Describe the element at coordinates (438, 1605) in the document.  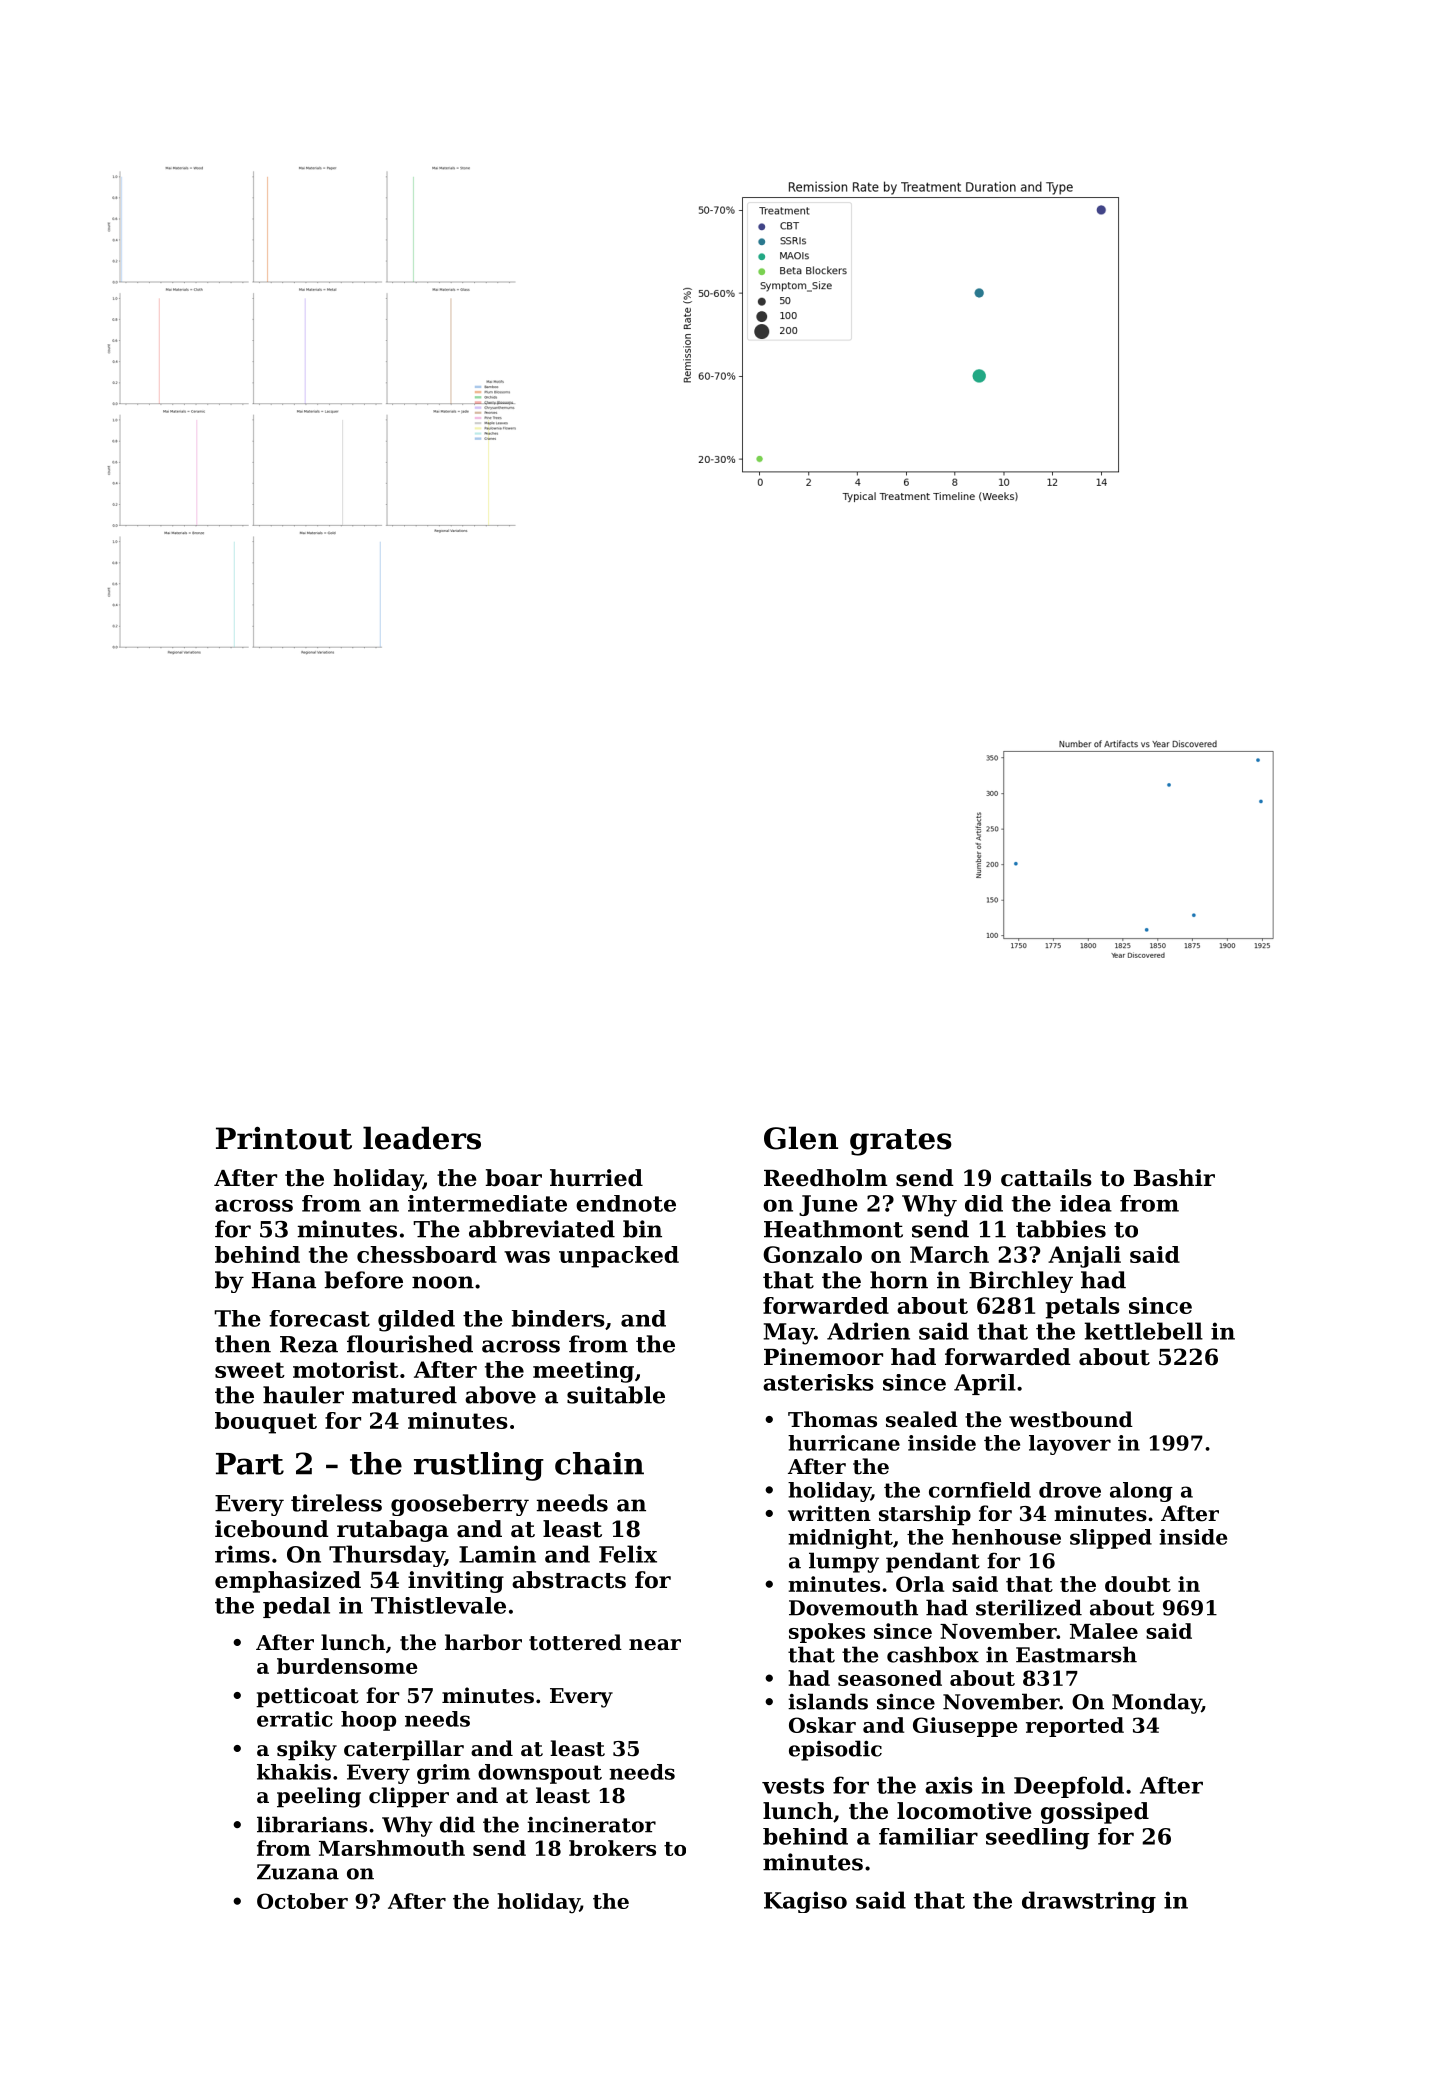
I see `Thistlevale` at that location.
